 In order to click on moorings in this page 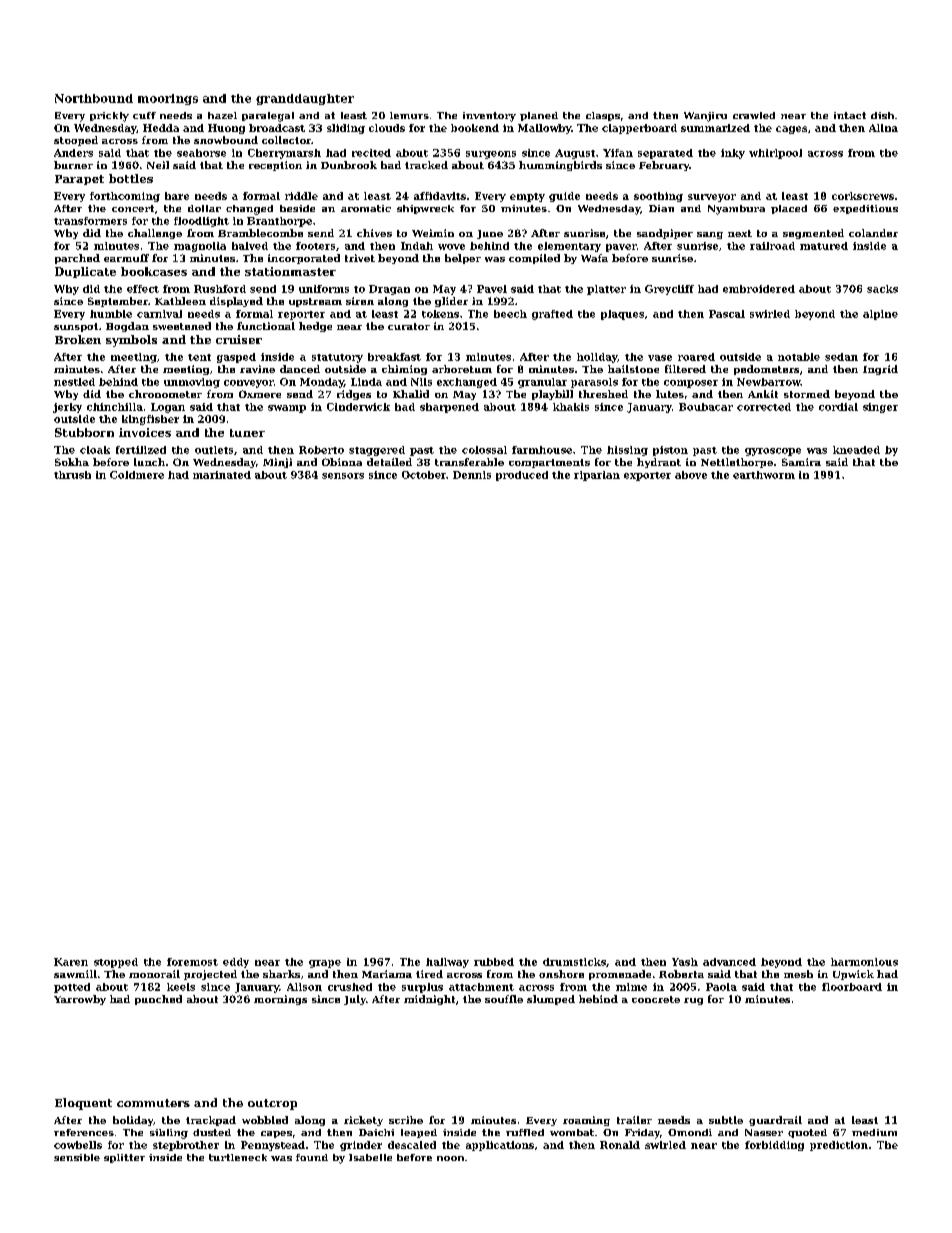, I will do `click(168, 99)`.
